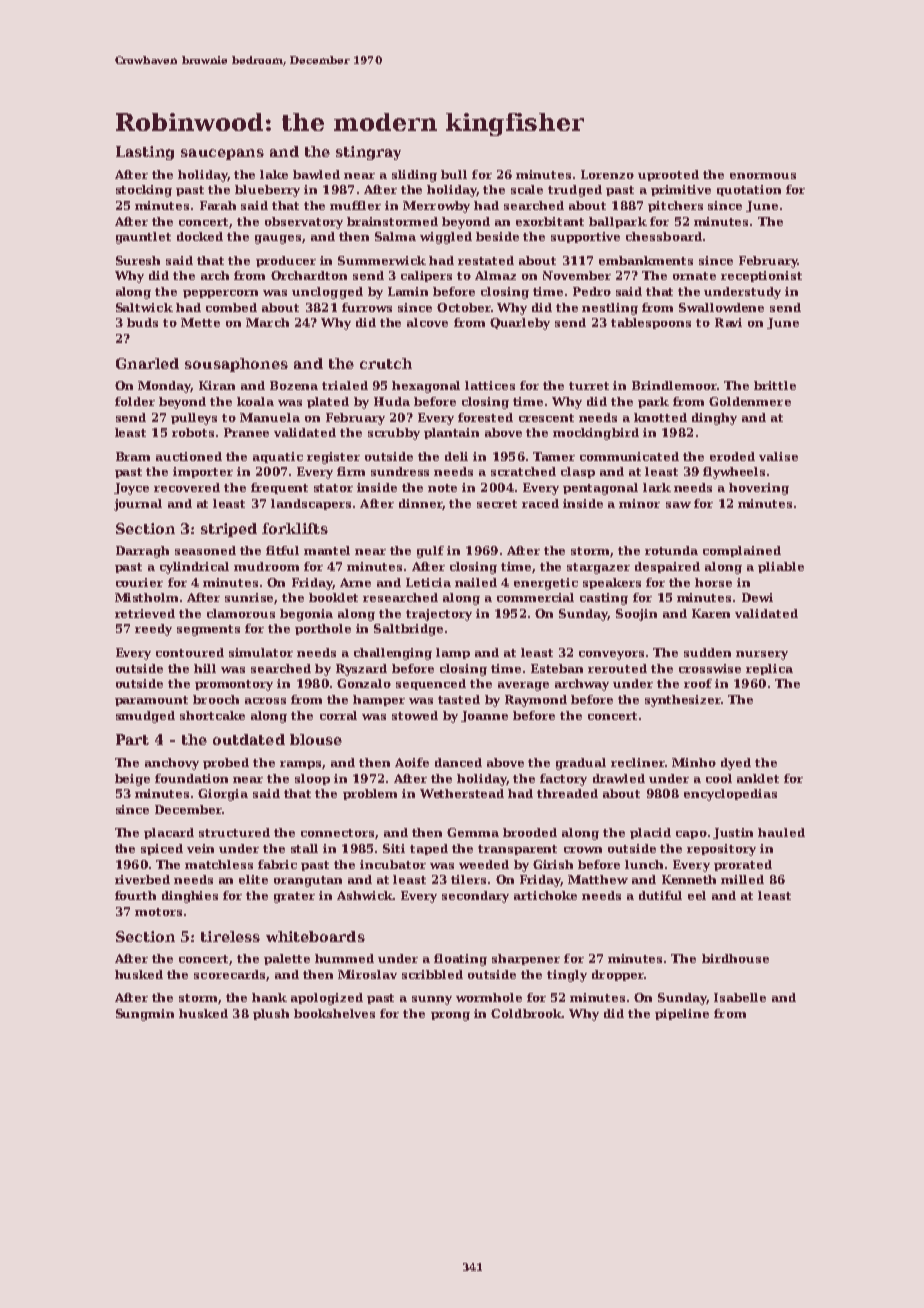 The height and width of the page is (1308, 924). What do you see at coordinates (520, 324) in the page?
I see `Quarleby` at bounding box center [520, 324].
